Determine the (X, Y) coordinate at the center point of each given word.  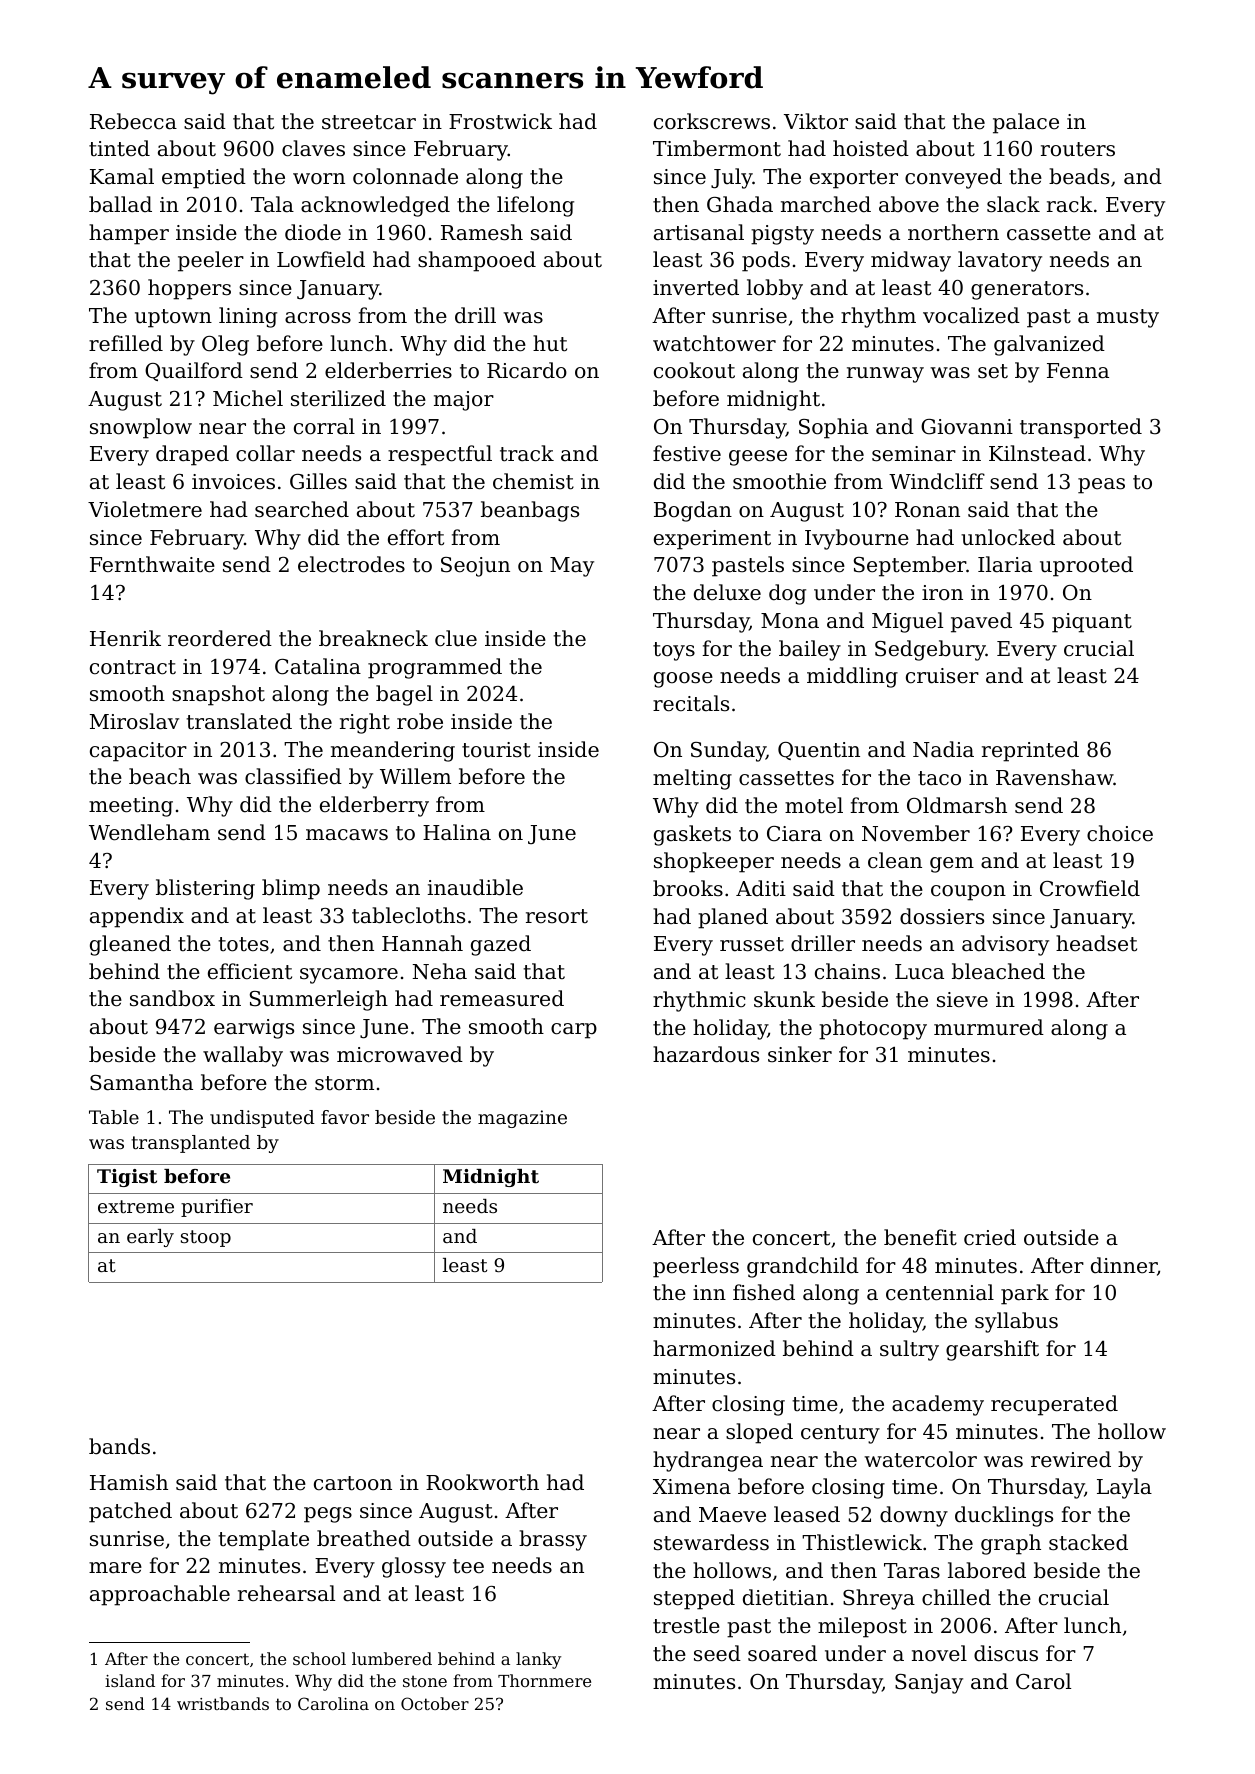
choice (1120, 833)
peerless (696, 1267)
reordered (220, 638)
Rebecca (133, 121)
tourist (496, 750)
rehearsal (286, 1593)
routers (1078, 149)
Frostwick (500, 121)
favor (345, 1117)
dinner (1124, 1265)
